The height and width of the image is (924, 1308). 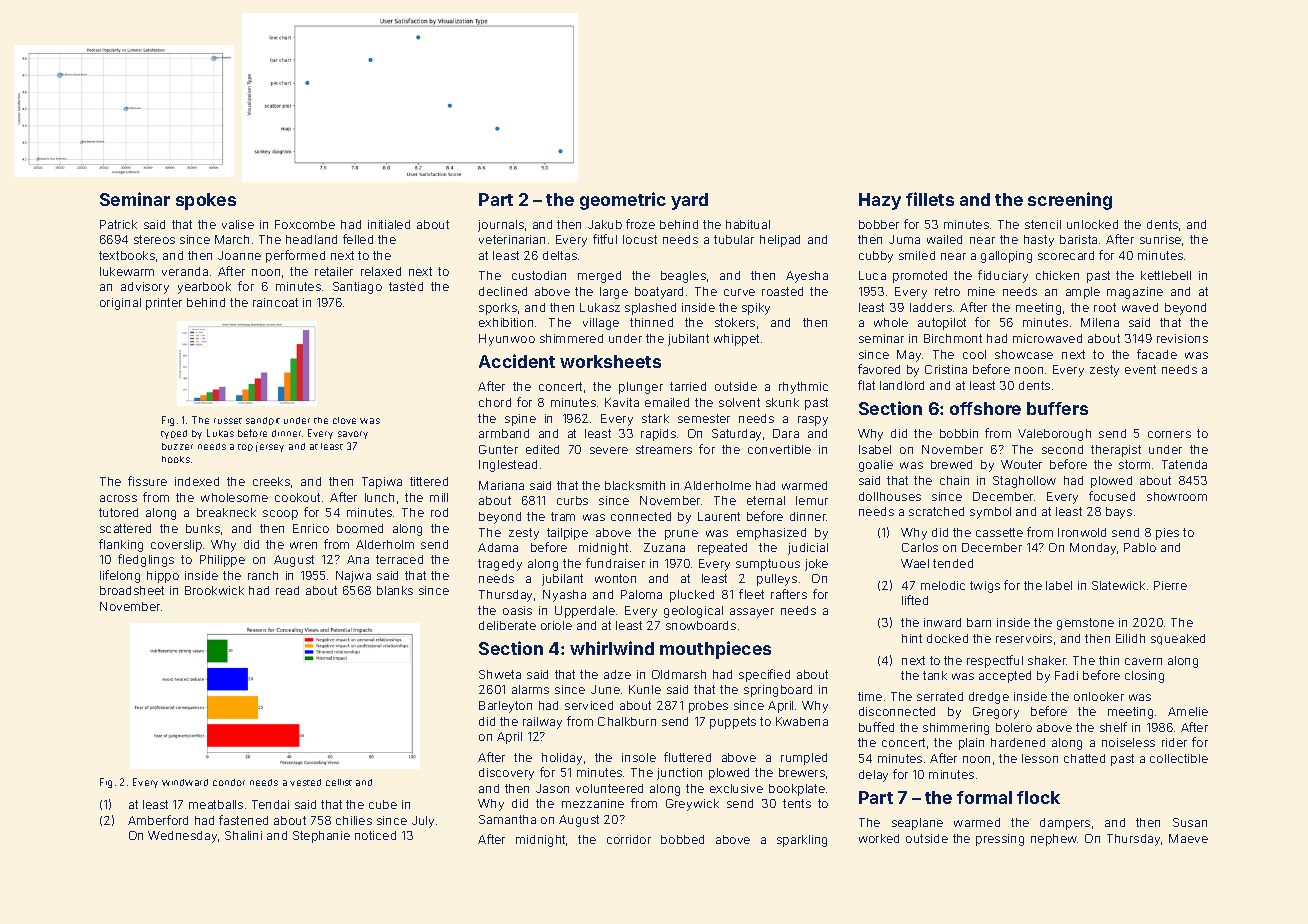 What do you see at coordinates (243, 835) in the image?
I see `Shalini` at bounding box center [243, 835].
